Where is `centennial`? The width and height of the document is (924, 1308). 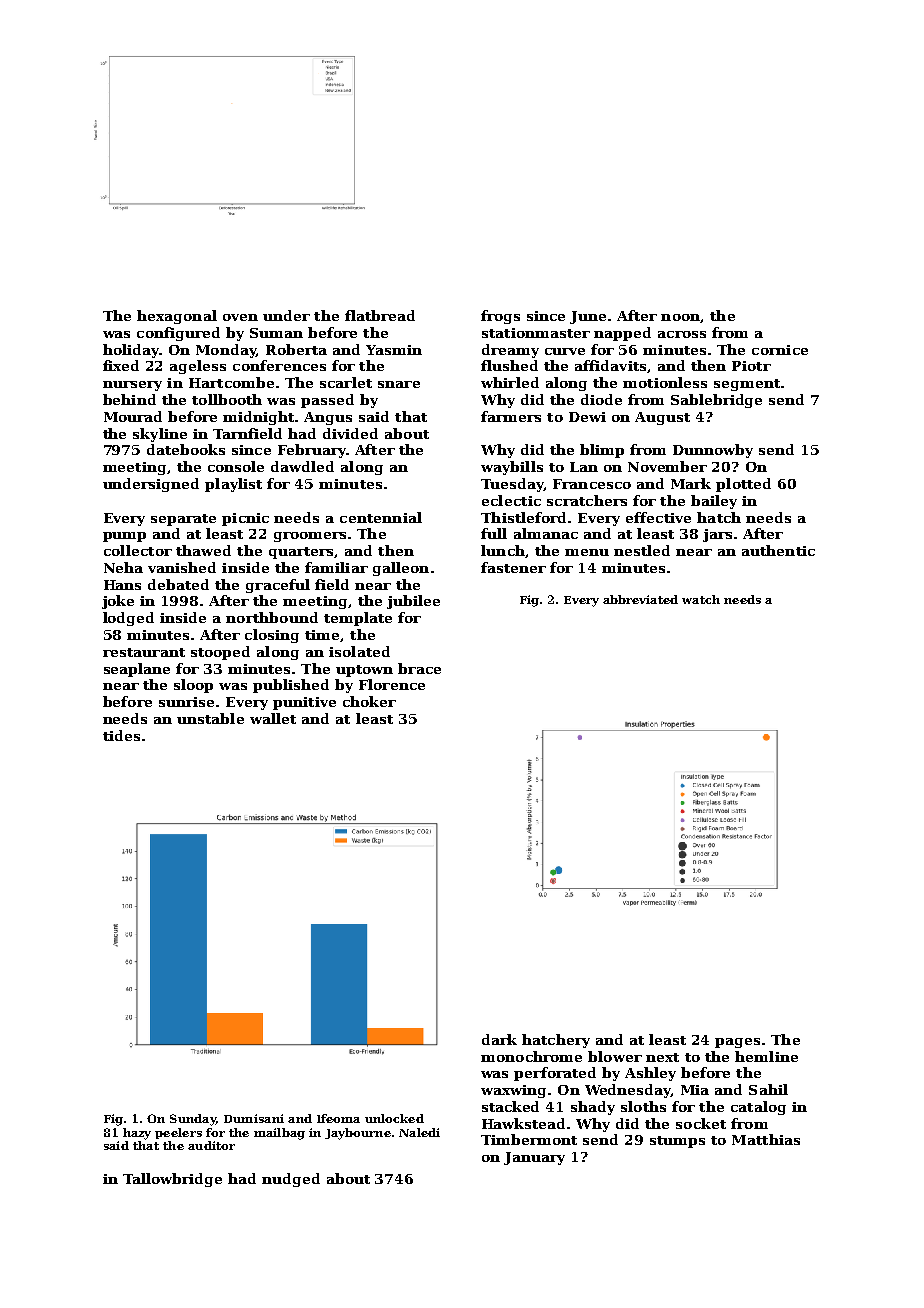 centennial is located at coordinates (381, 517).
